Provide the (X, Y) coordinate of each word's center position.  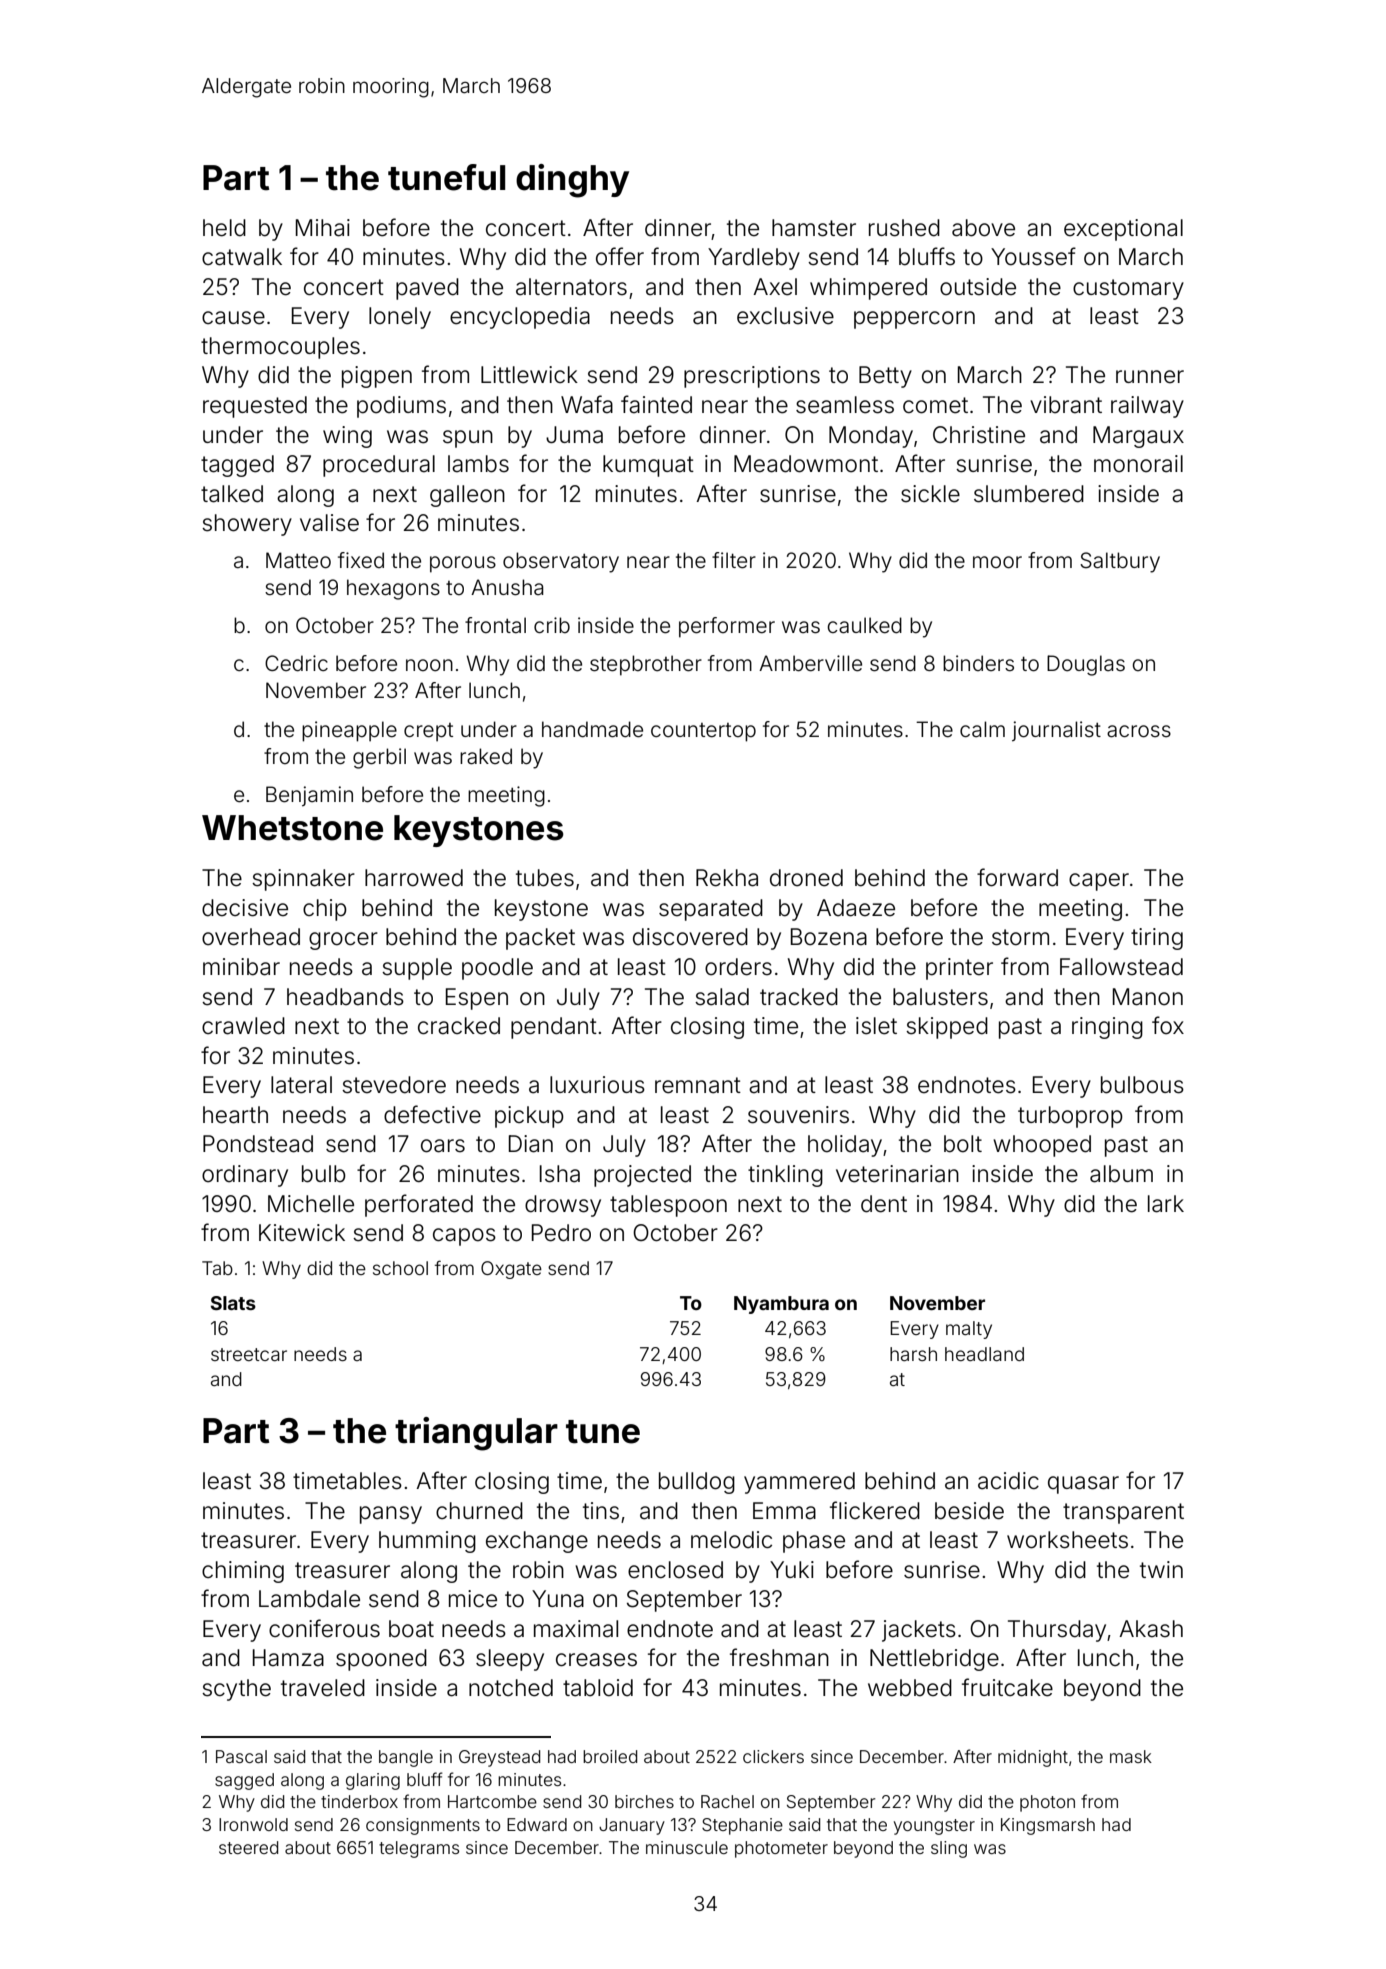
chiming (243, 1572)
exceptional (1123, 230)
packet (540, 939)
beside (969, 1511)
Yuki (792, 1569)
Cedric (296, 663)
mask (1131, 1756)
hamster (814, 228)
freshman (779, 1657)
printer (959, 969)
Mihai (323, 228)
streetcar (249, 1354)
